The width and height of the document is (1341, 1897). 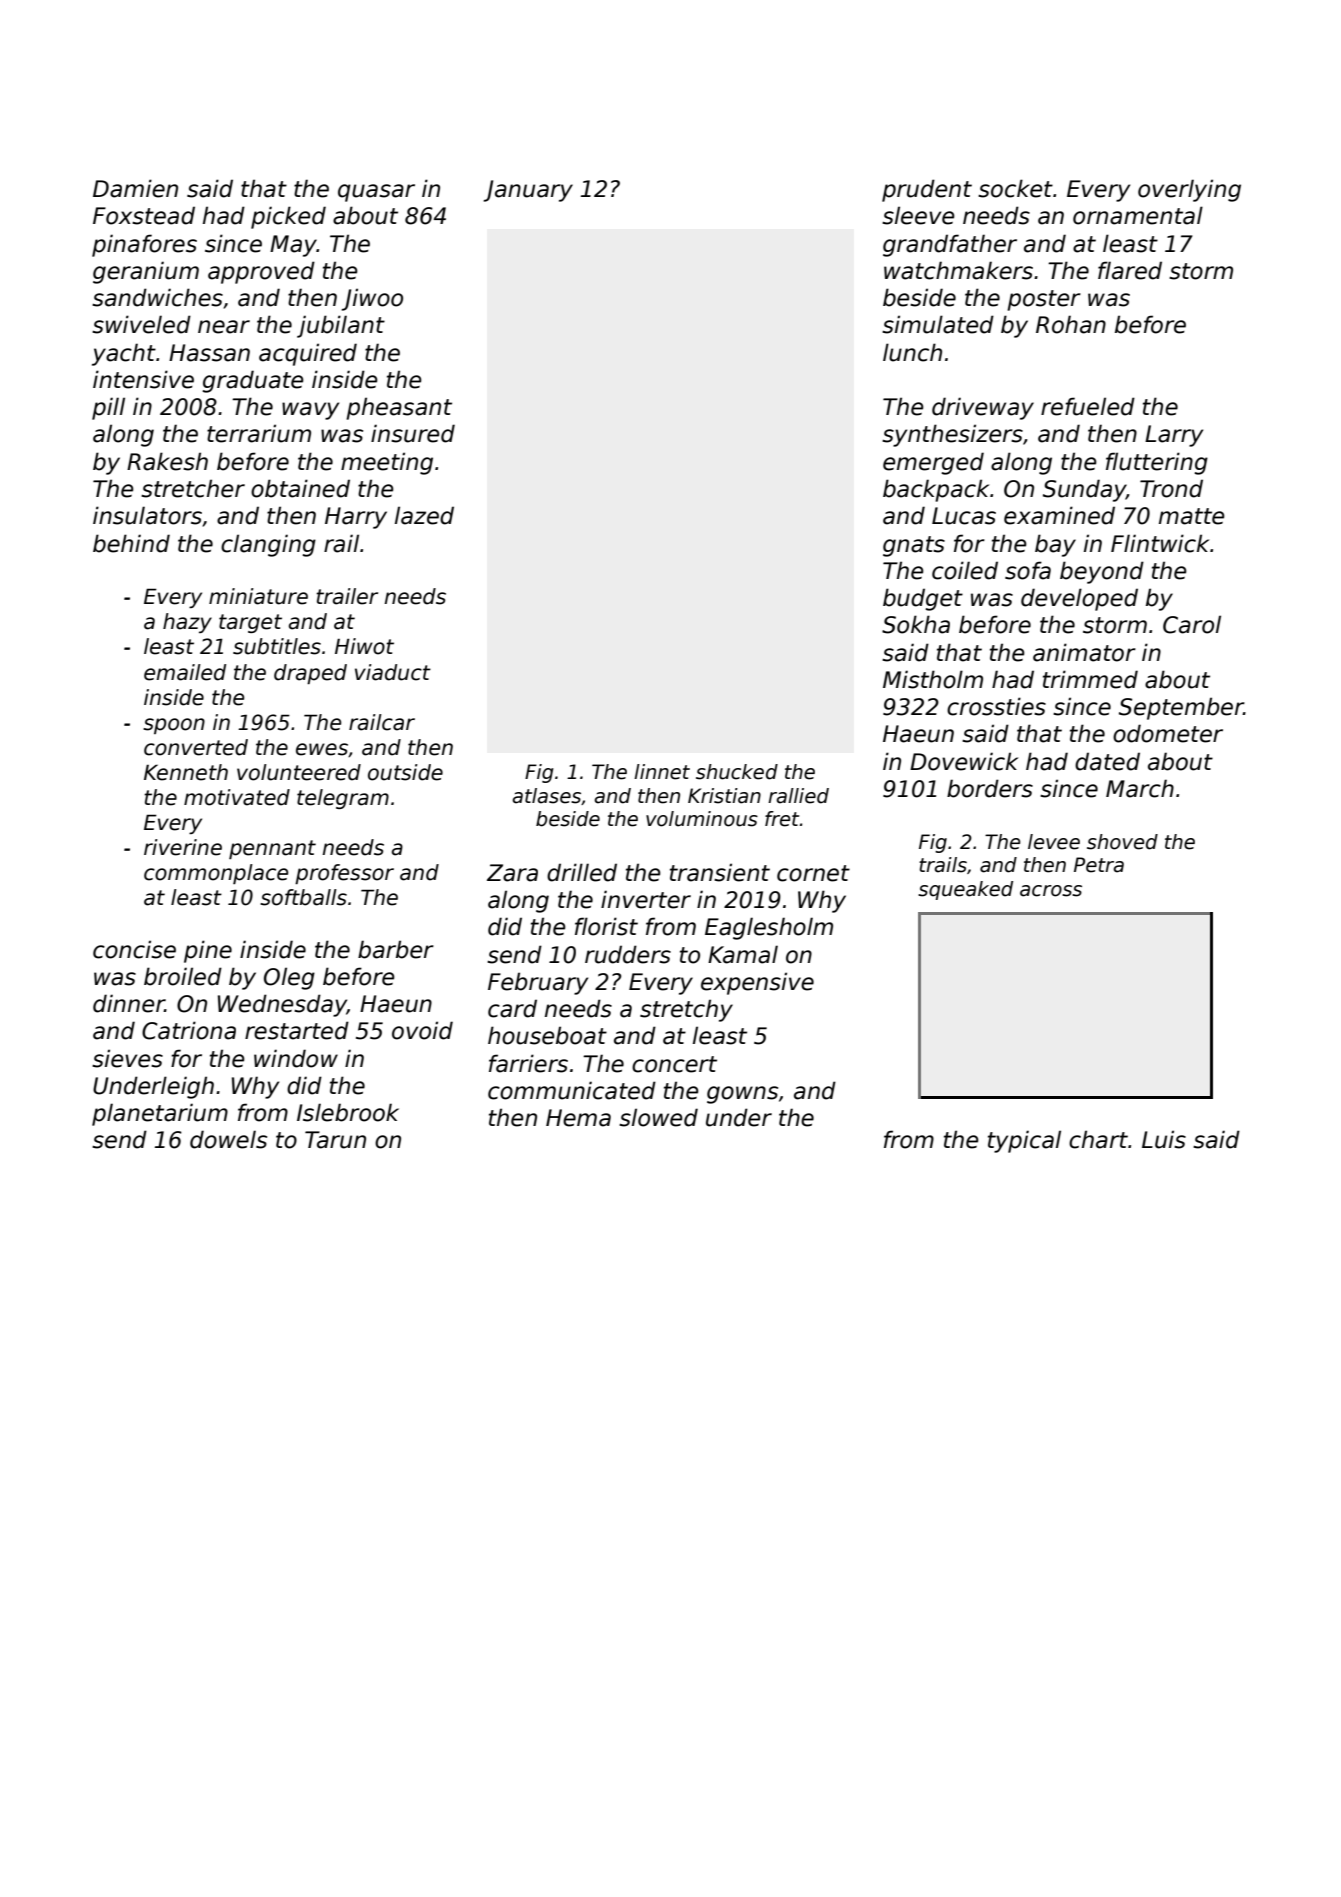 What do you see at coordinates (160, 1114) in the document?
I see `planetarium` at bounding box center [160, 1114].
